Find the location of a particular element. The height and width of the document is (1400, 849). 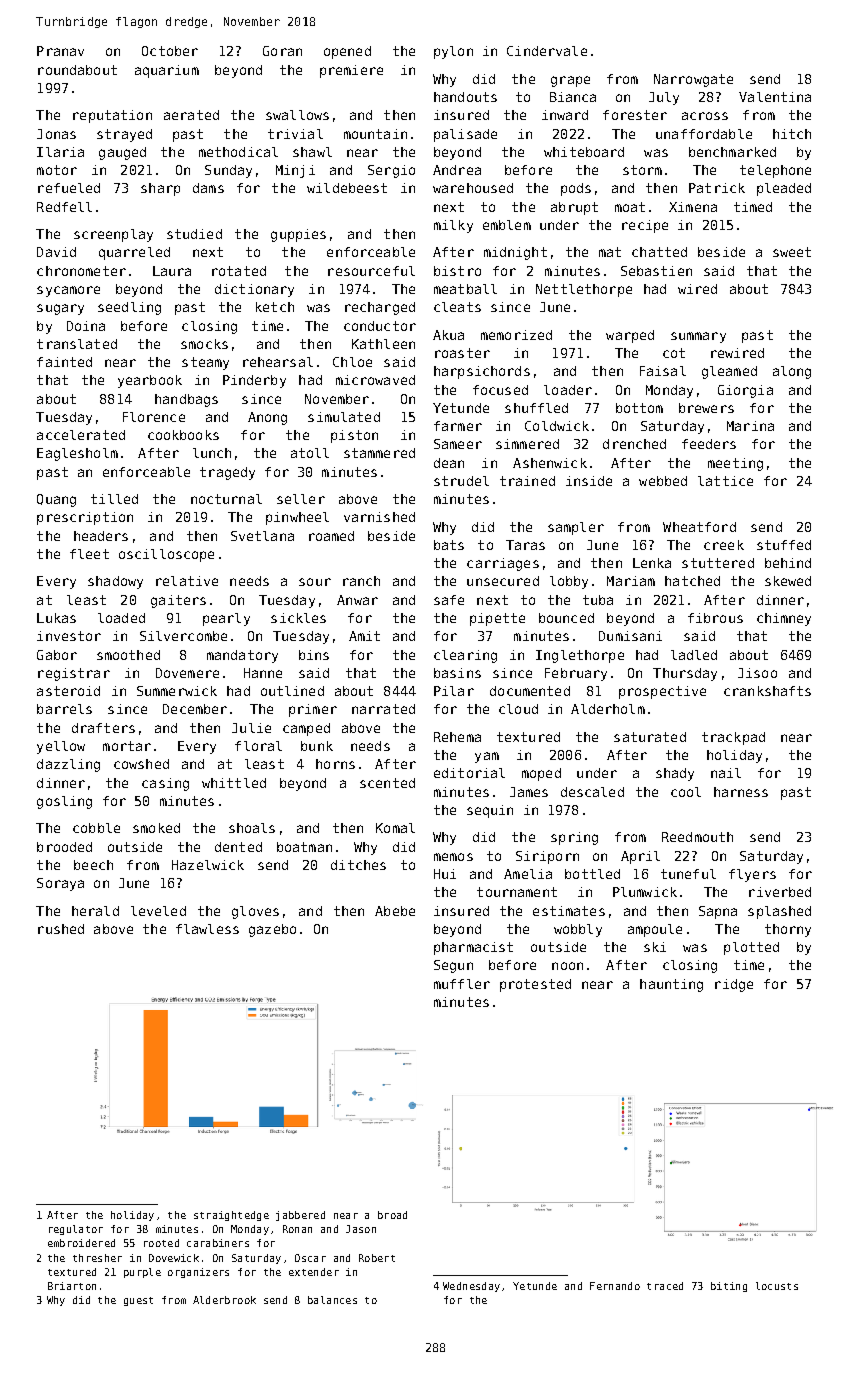

broad is located at coordinates (392, 1215).
